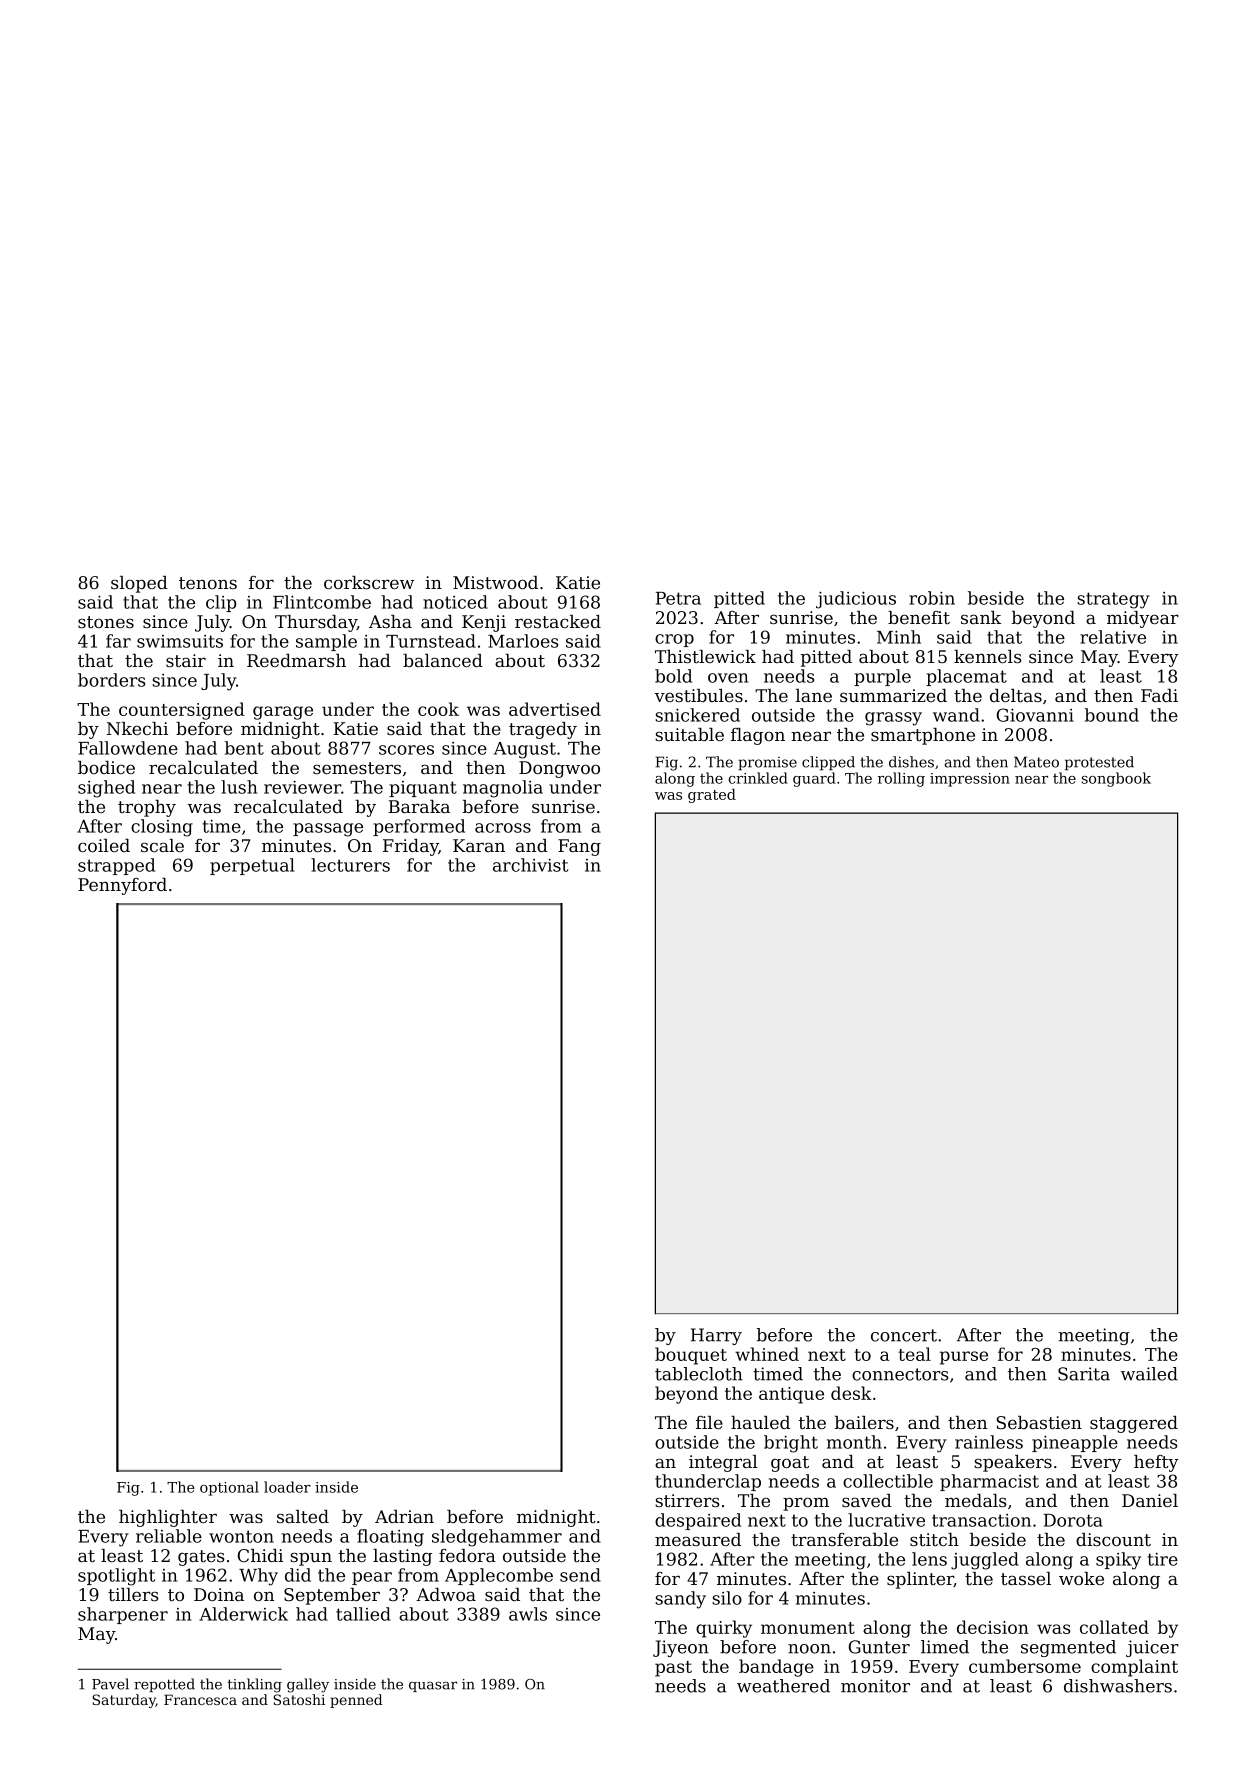  Describe the element at coordinates (124, 1701) in the screenshot. I see `Saturday` at that location.
